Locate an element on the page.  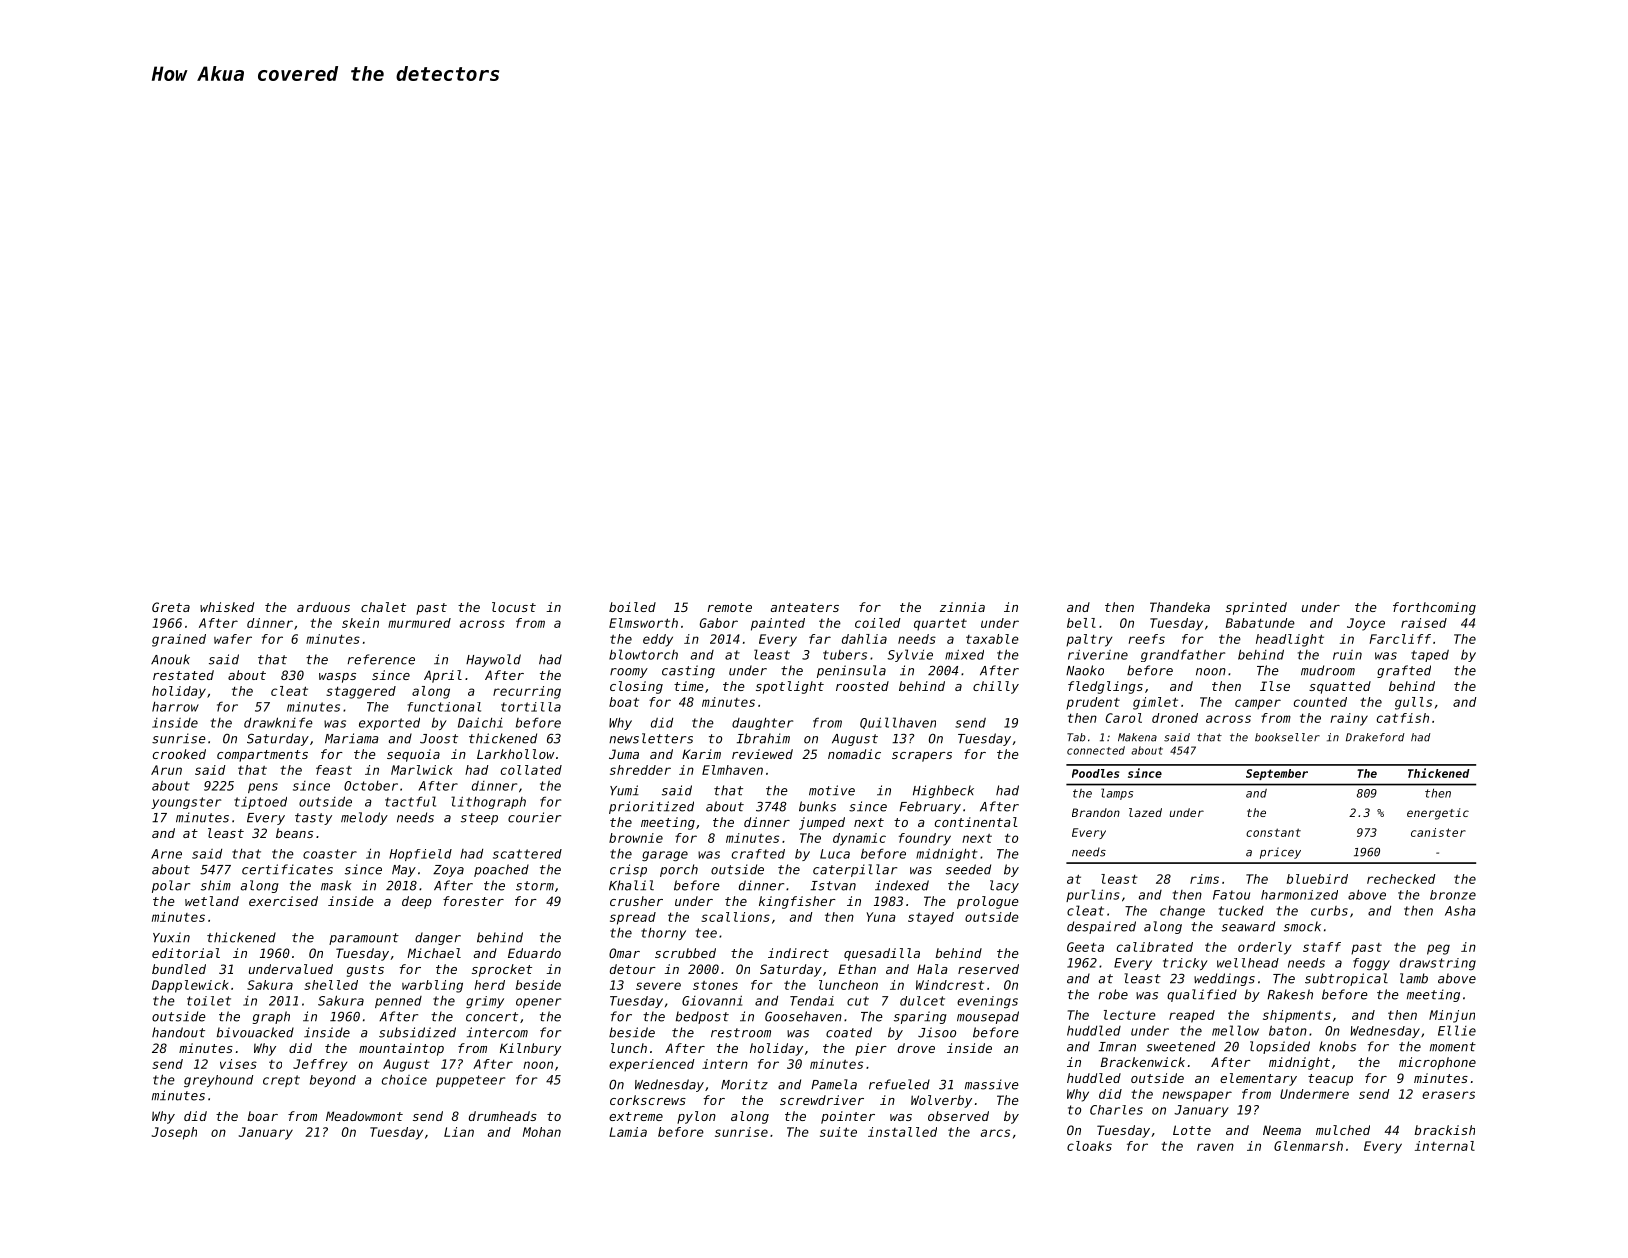
whisked is located at coordinates (227, 607).
